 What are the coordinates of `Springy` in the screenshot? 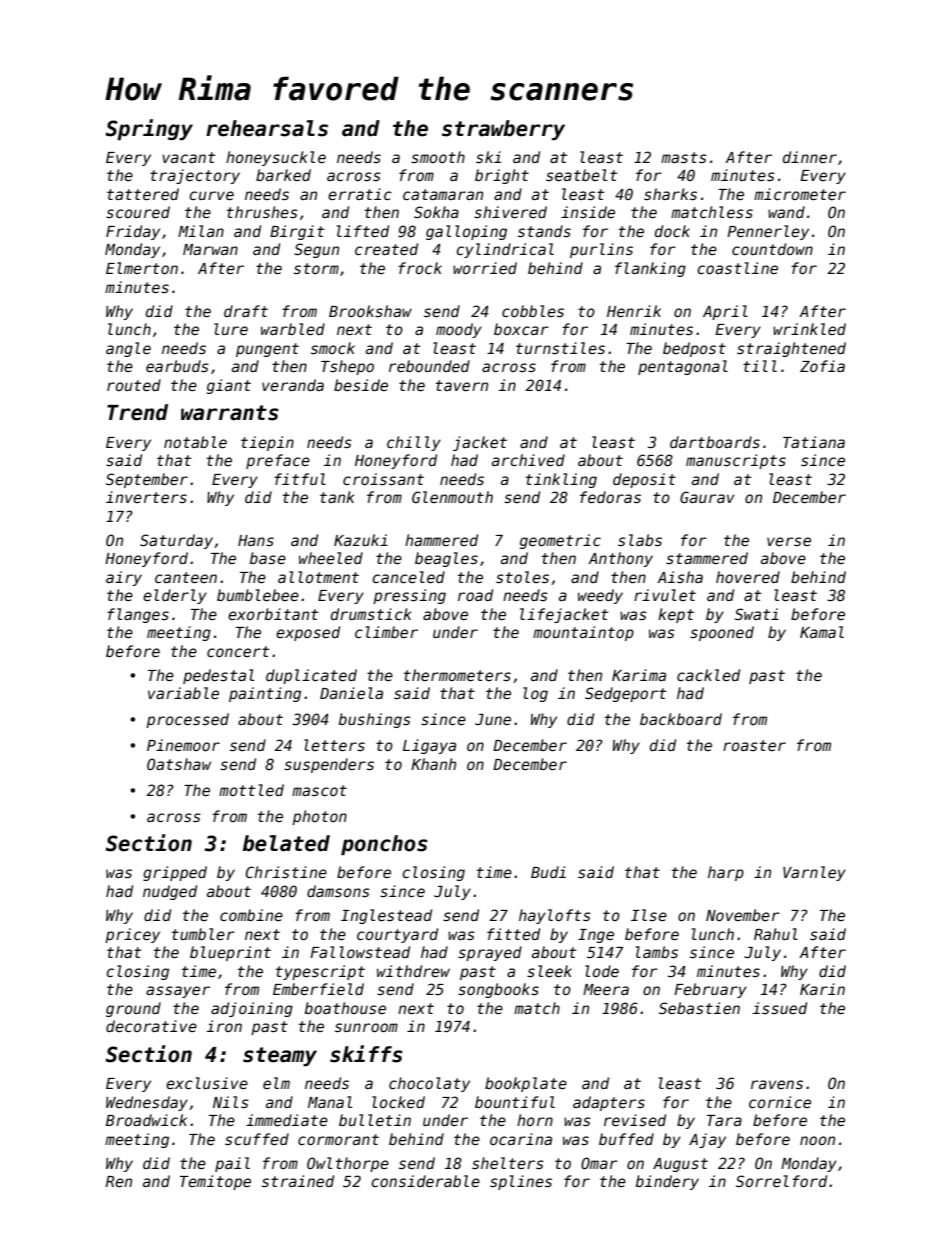 It's located at (149, 129).
